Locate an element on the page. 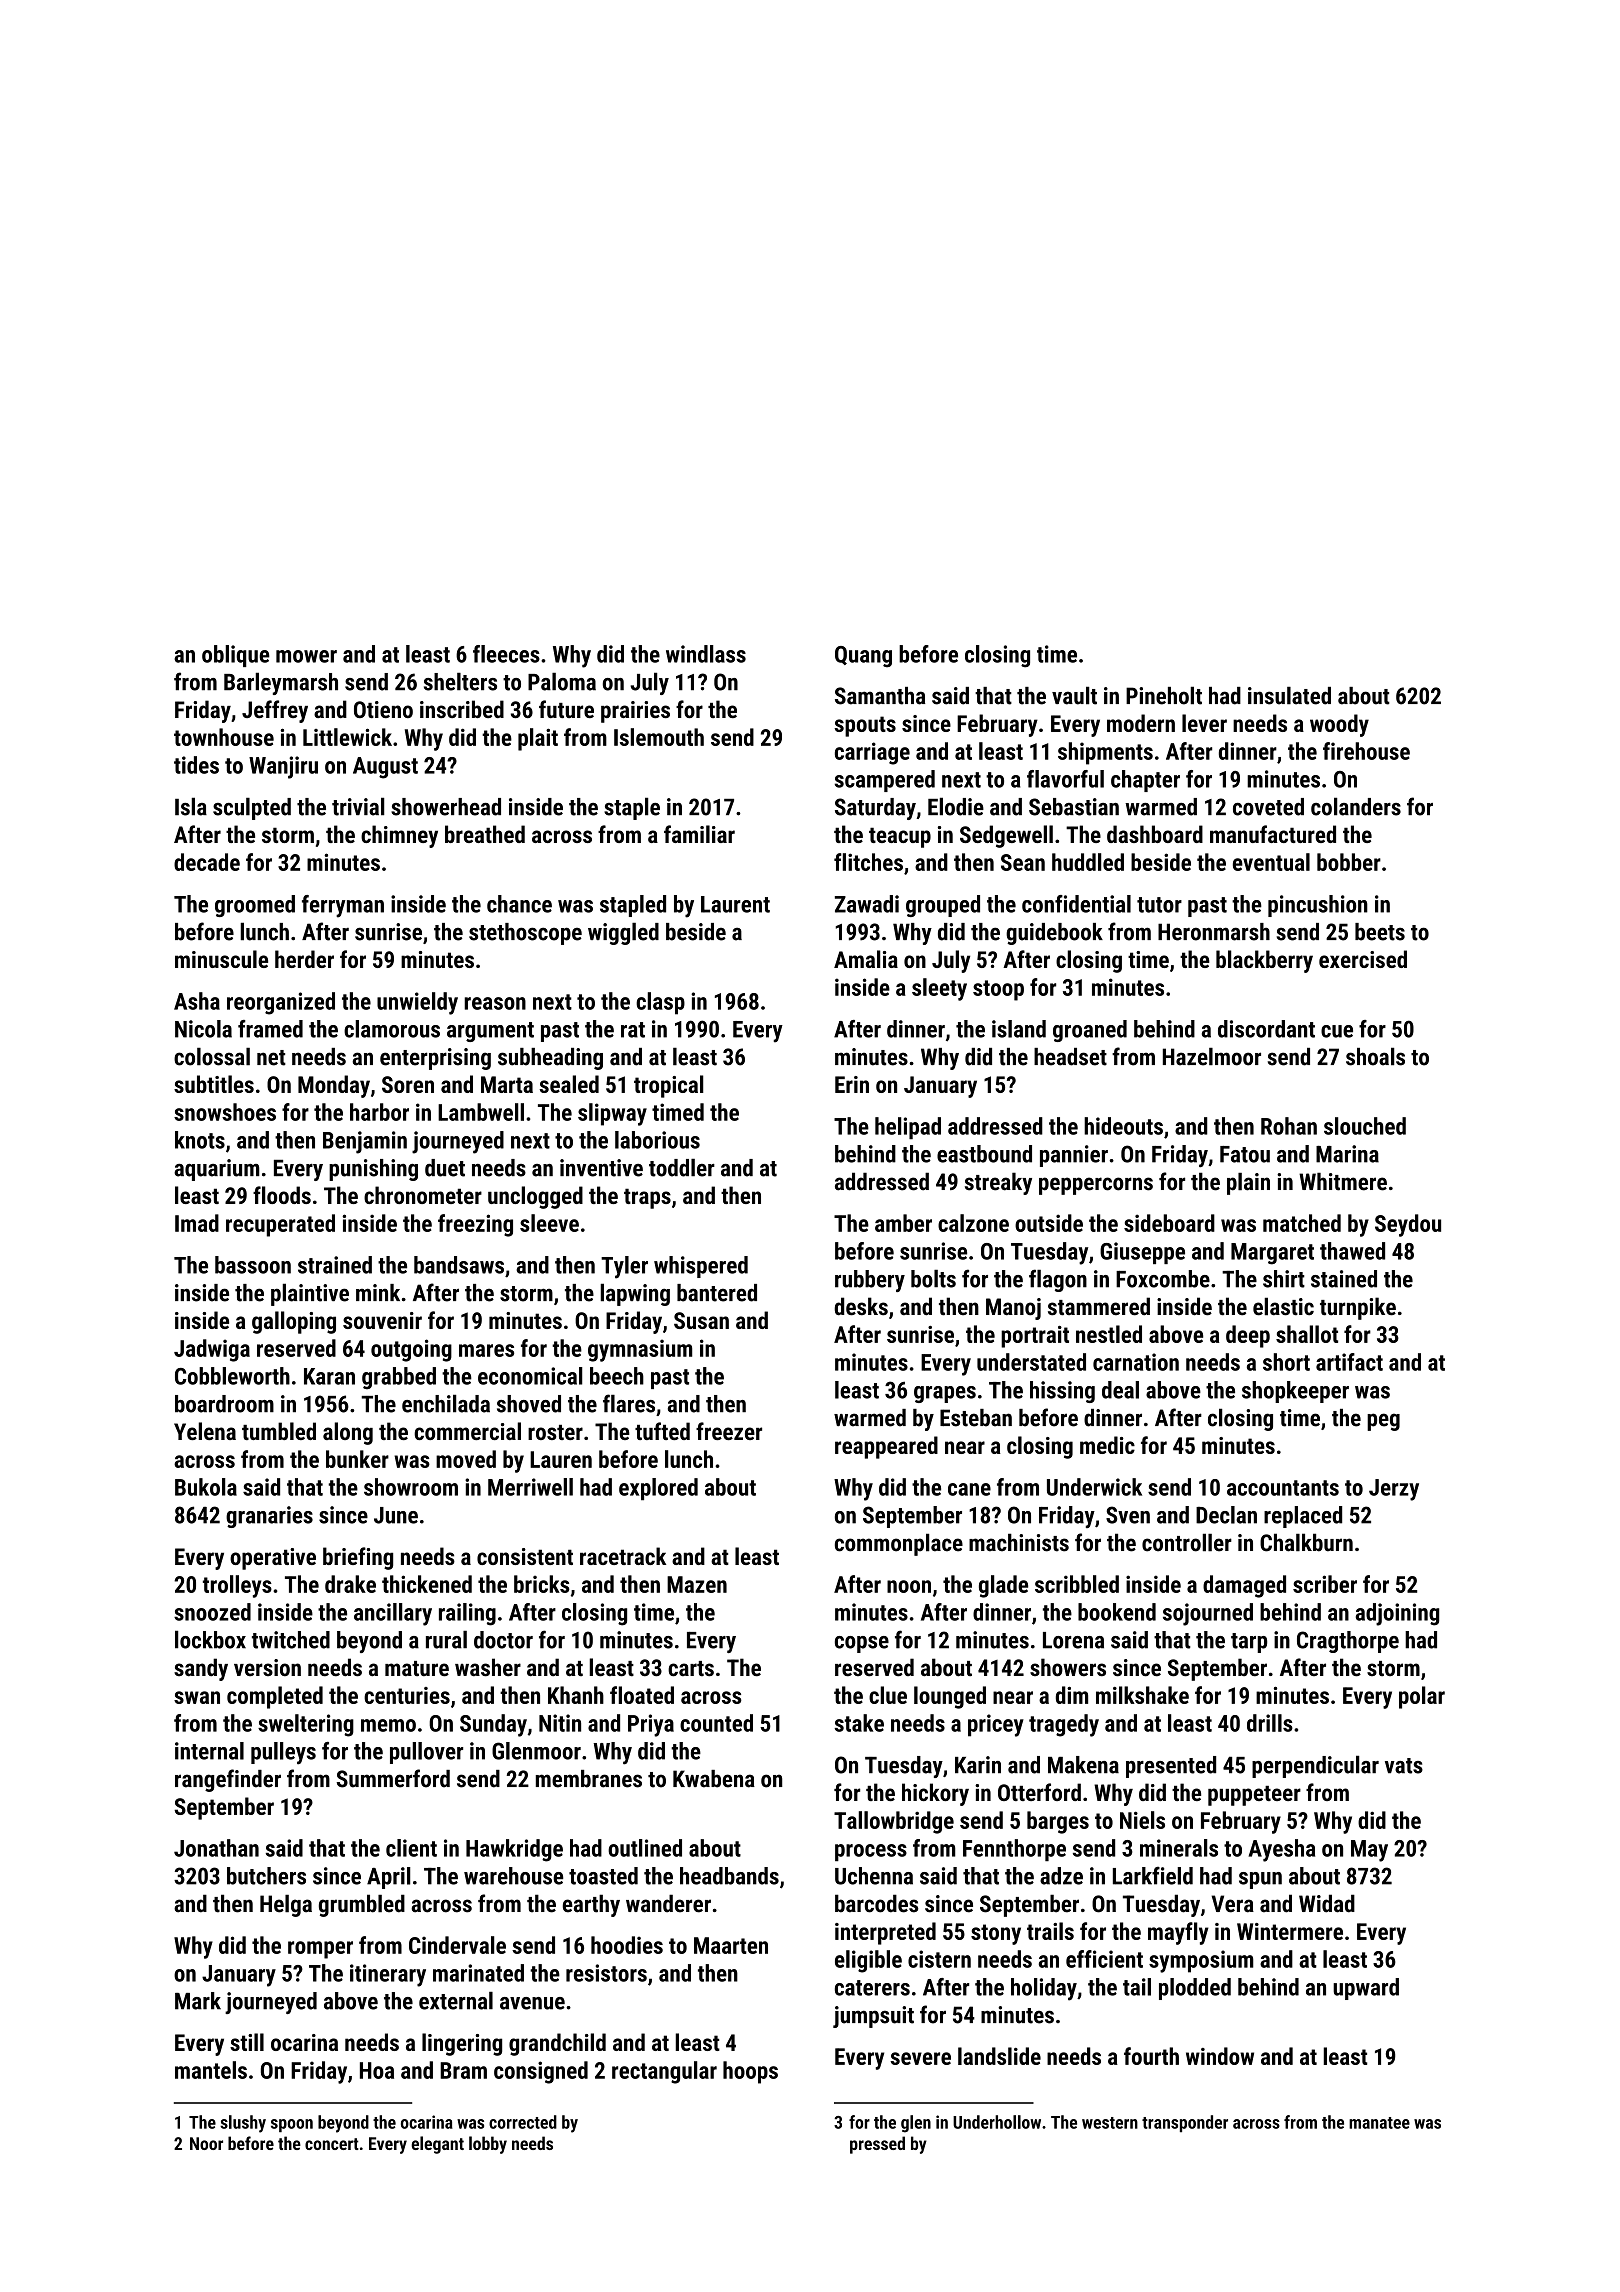 This page has width=1620, height=2292. Hazelmoor is located at coordinates (1212, 1056).
